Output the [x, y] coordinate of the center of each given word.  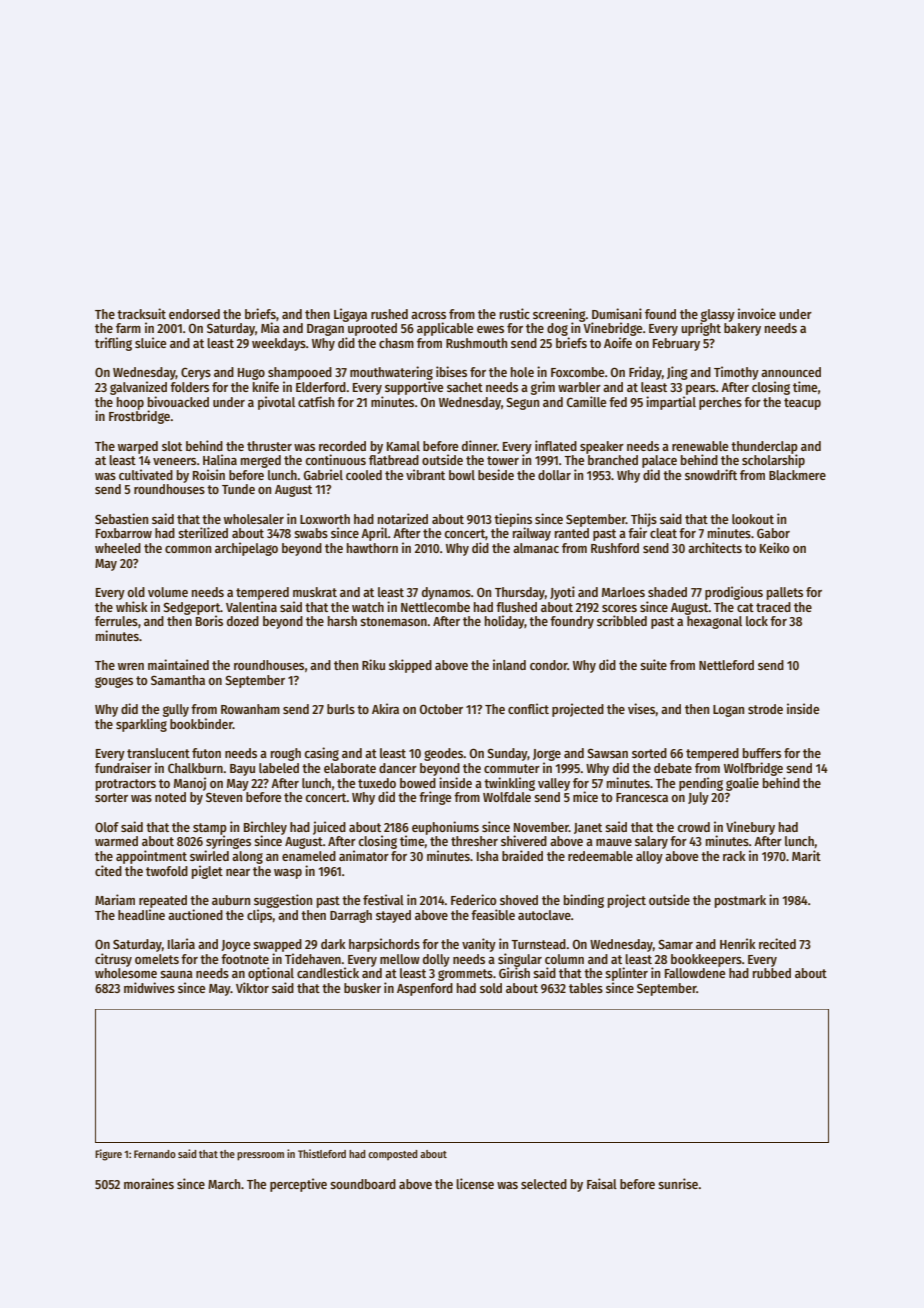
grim [543, 388]
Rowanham [250, 709]
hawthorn [372, 548]
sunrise [678, 1183]
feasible [493, 914]
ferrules [116, 621]
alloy [649, 857]
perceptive [298, 1185]
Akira [385, 708]
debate [673, 768]
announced [791, 372]
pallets [785, 593]
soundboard [363, 1184]
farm [128, 328]
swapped [277, 945]
